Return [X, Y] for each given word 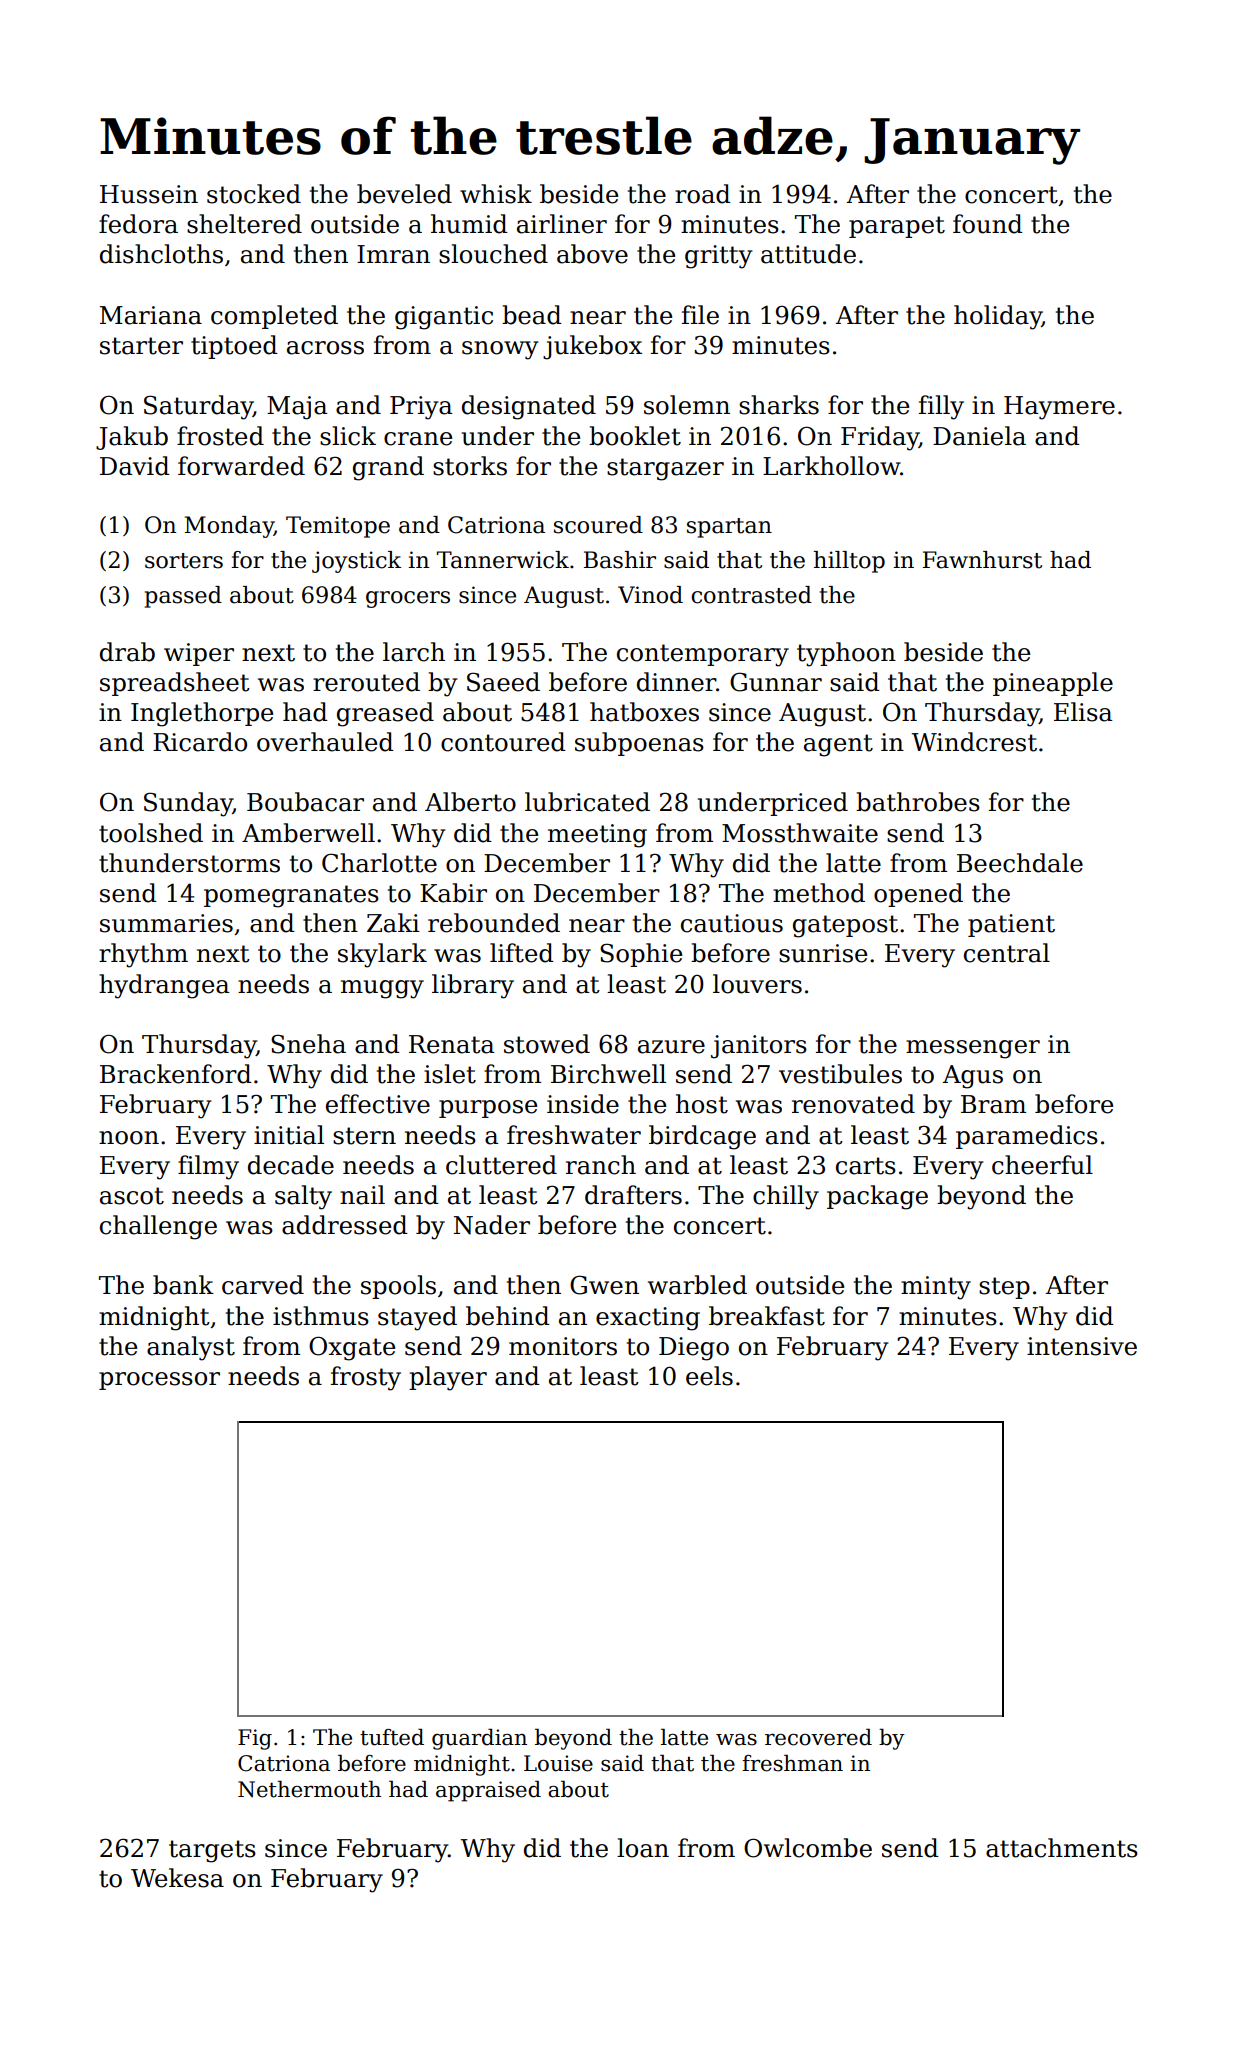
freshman [792, 1763]
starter [141, 346]
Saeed [503, 682]
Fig [255, 1739]
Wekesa [177, 1878]
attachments [1062, 1848]
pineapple [1053, 684]
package [877, 1197]
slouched [493, 254]
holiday [998, 317]
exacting [648, 1319]
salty [303, 1197]
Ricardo [200, 742]
